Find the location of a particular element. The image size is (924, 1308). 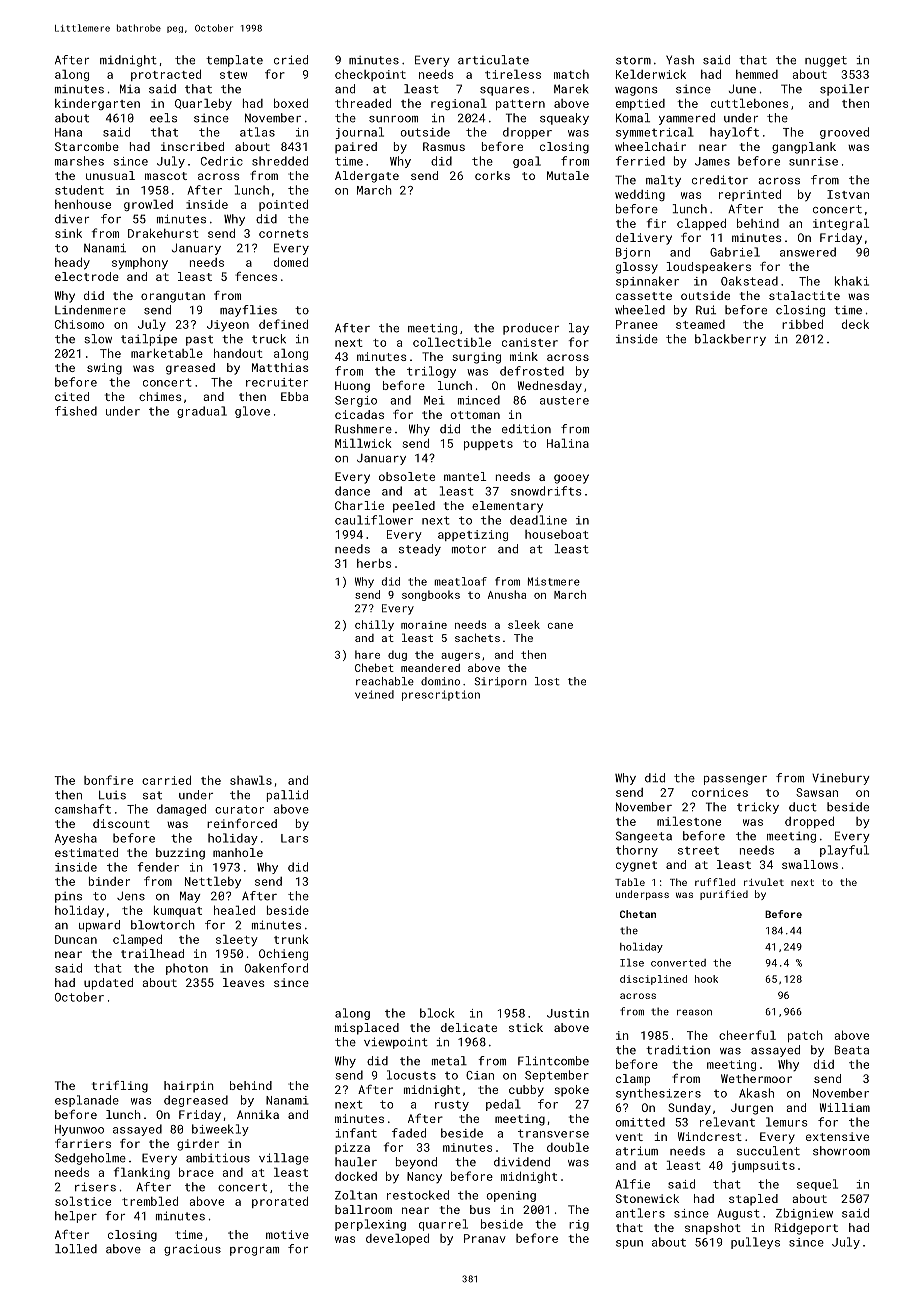

obsolete is located at coordinates (407, 476).
